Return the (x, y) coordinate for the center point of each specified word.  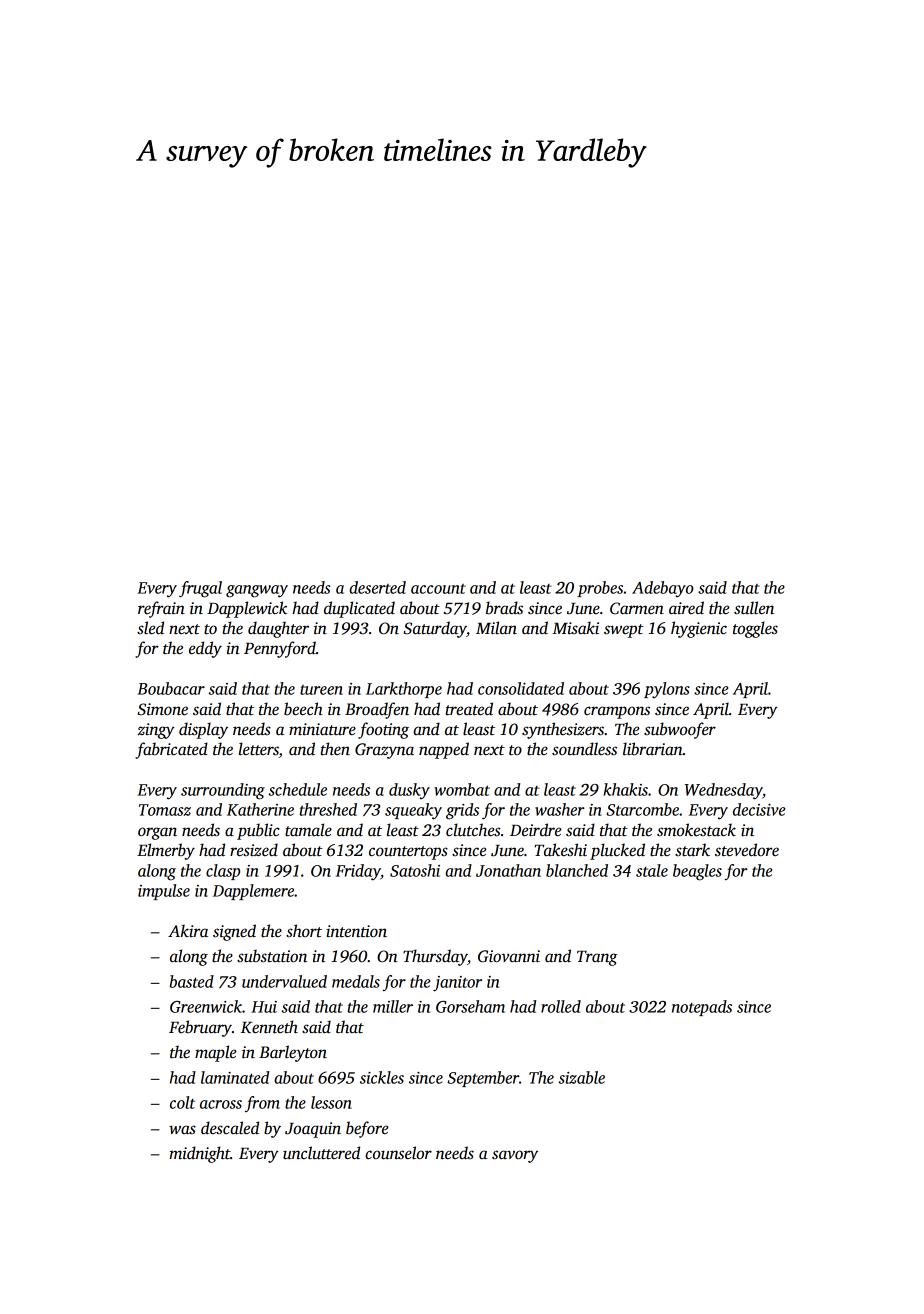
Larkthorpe (404, 690)
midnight (199, 1154)
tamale (308, 829)
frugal (200, 589)
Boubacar (171, 688)
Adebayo (663, 589)
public (258, 831)
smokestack (696, 830)
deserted (377, 587)
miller (393, 1006)
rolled (561, 1006)
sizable (582, 1077)
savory (515, 1156)
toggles (755, 629)
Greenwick (206, 1006)
